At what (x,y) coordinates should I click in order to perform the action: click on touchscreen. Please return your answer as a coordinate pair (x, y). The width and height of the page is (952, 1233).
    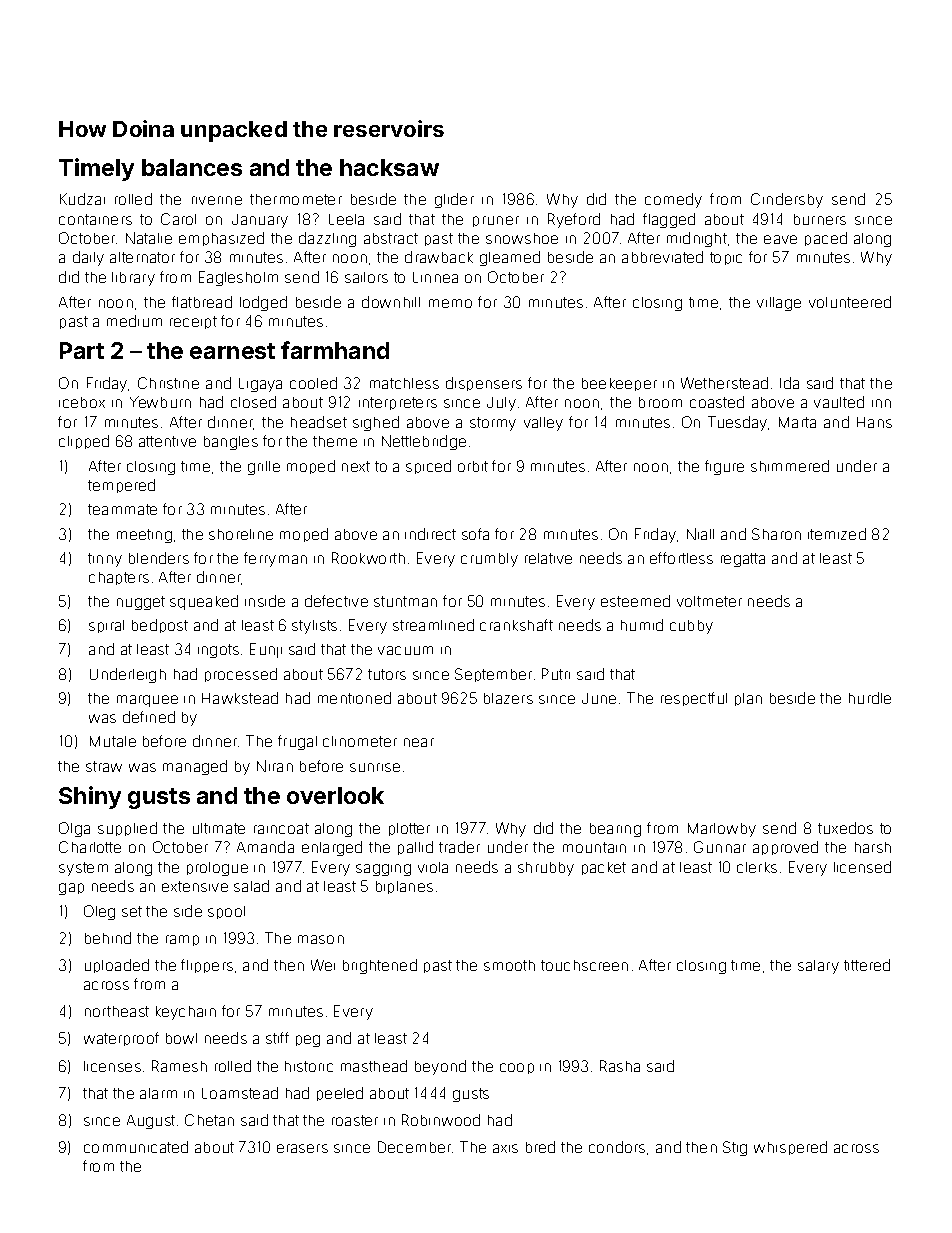
    Looking at the image, I should click on (584, 965).
